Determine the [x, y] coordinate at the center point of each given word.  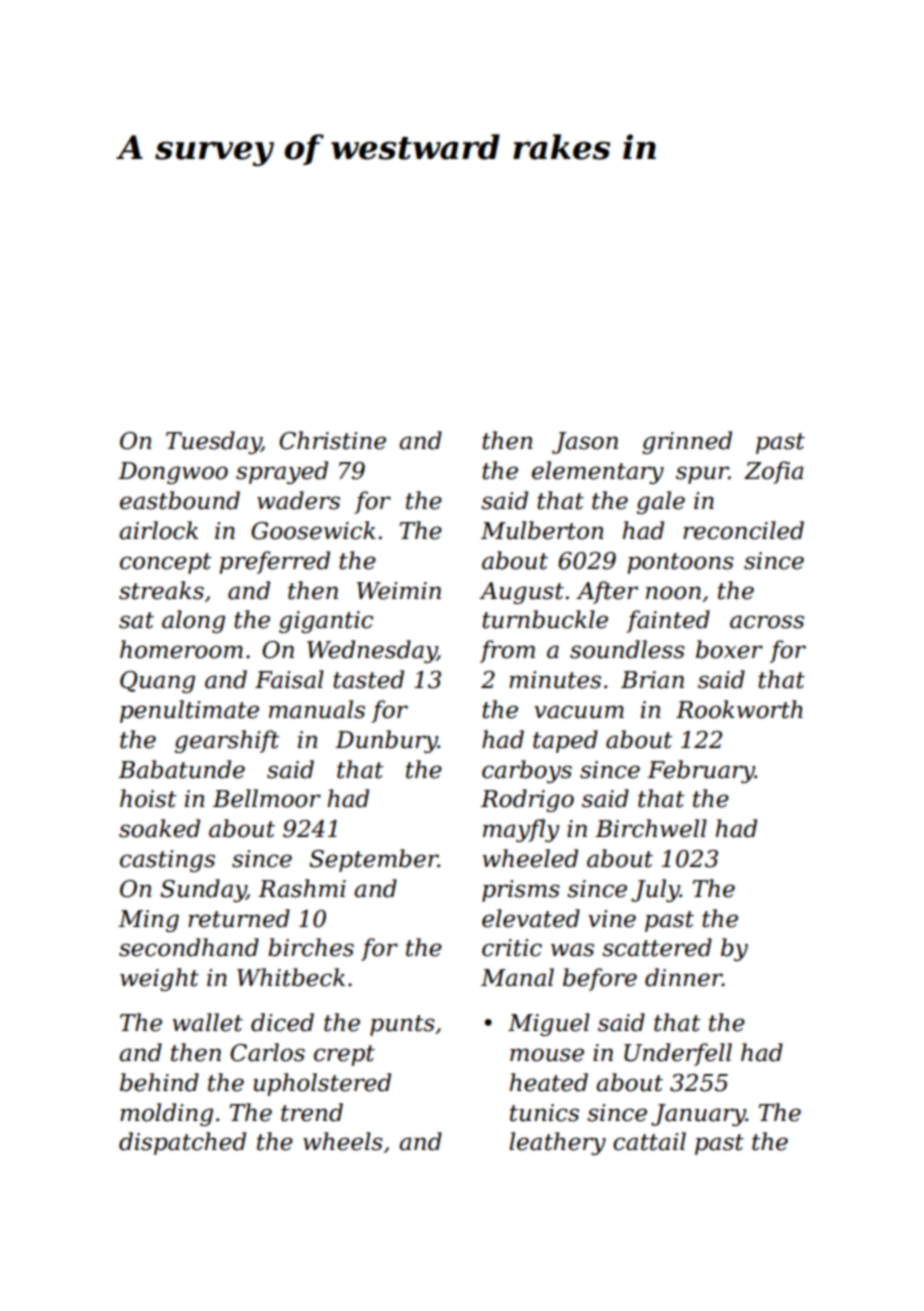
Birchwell [651, 828]
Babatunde [181, 769]
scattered [657, 947]
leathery [557, 1143]
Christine [332, 440]
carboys [527, 771]
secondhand [189, 947]
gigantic [326, 622]
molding [166, 1114]
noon [673, 593]
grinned [687, 442]
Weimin [399, 591]
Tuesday [213, 442]
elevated [531, 918]
